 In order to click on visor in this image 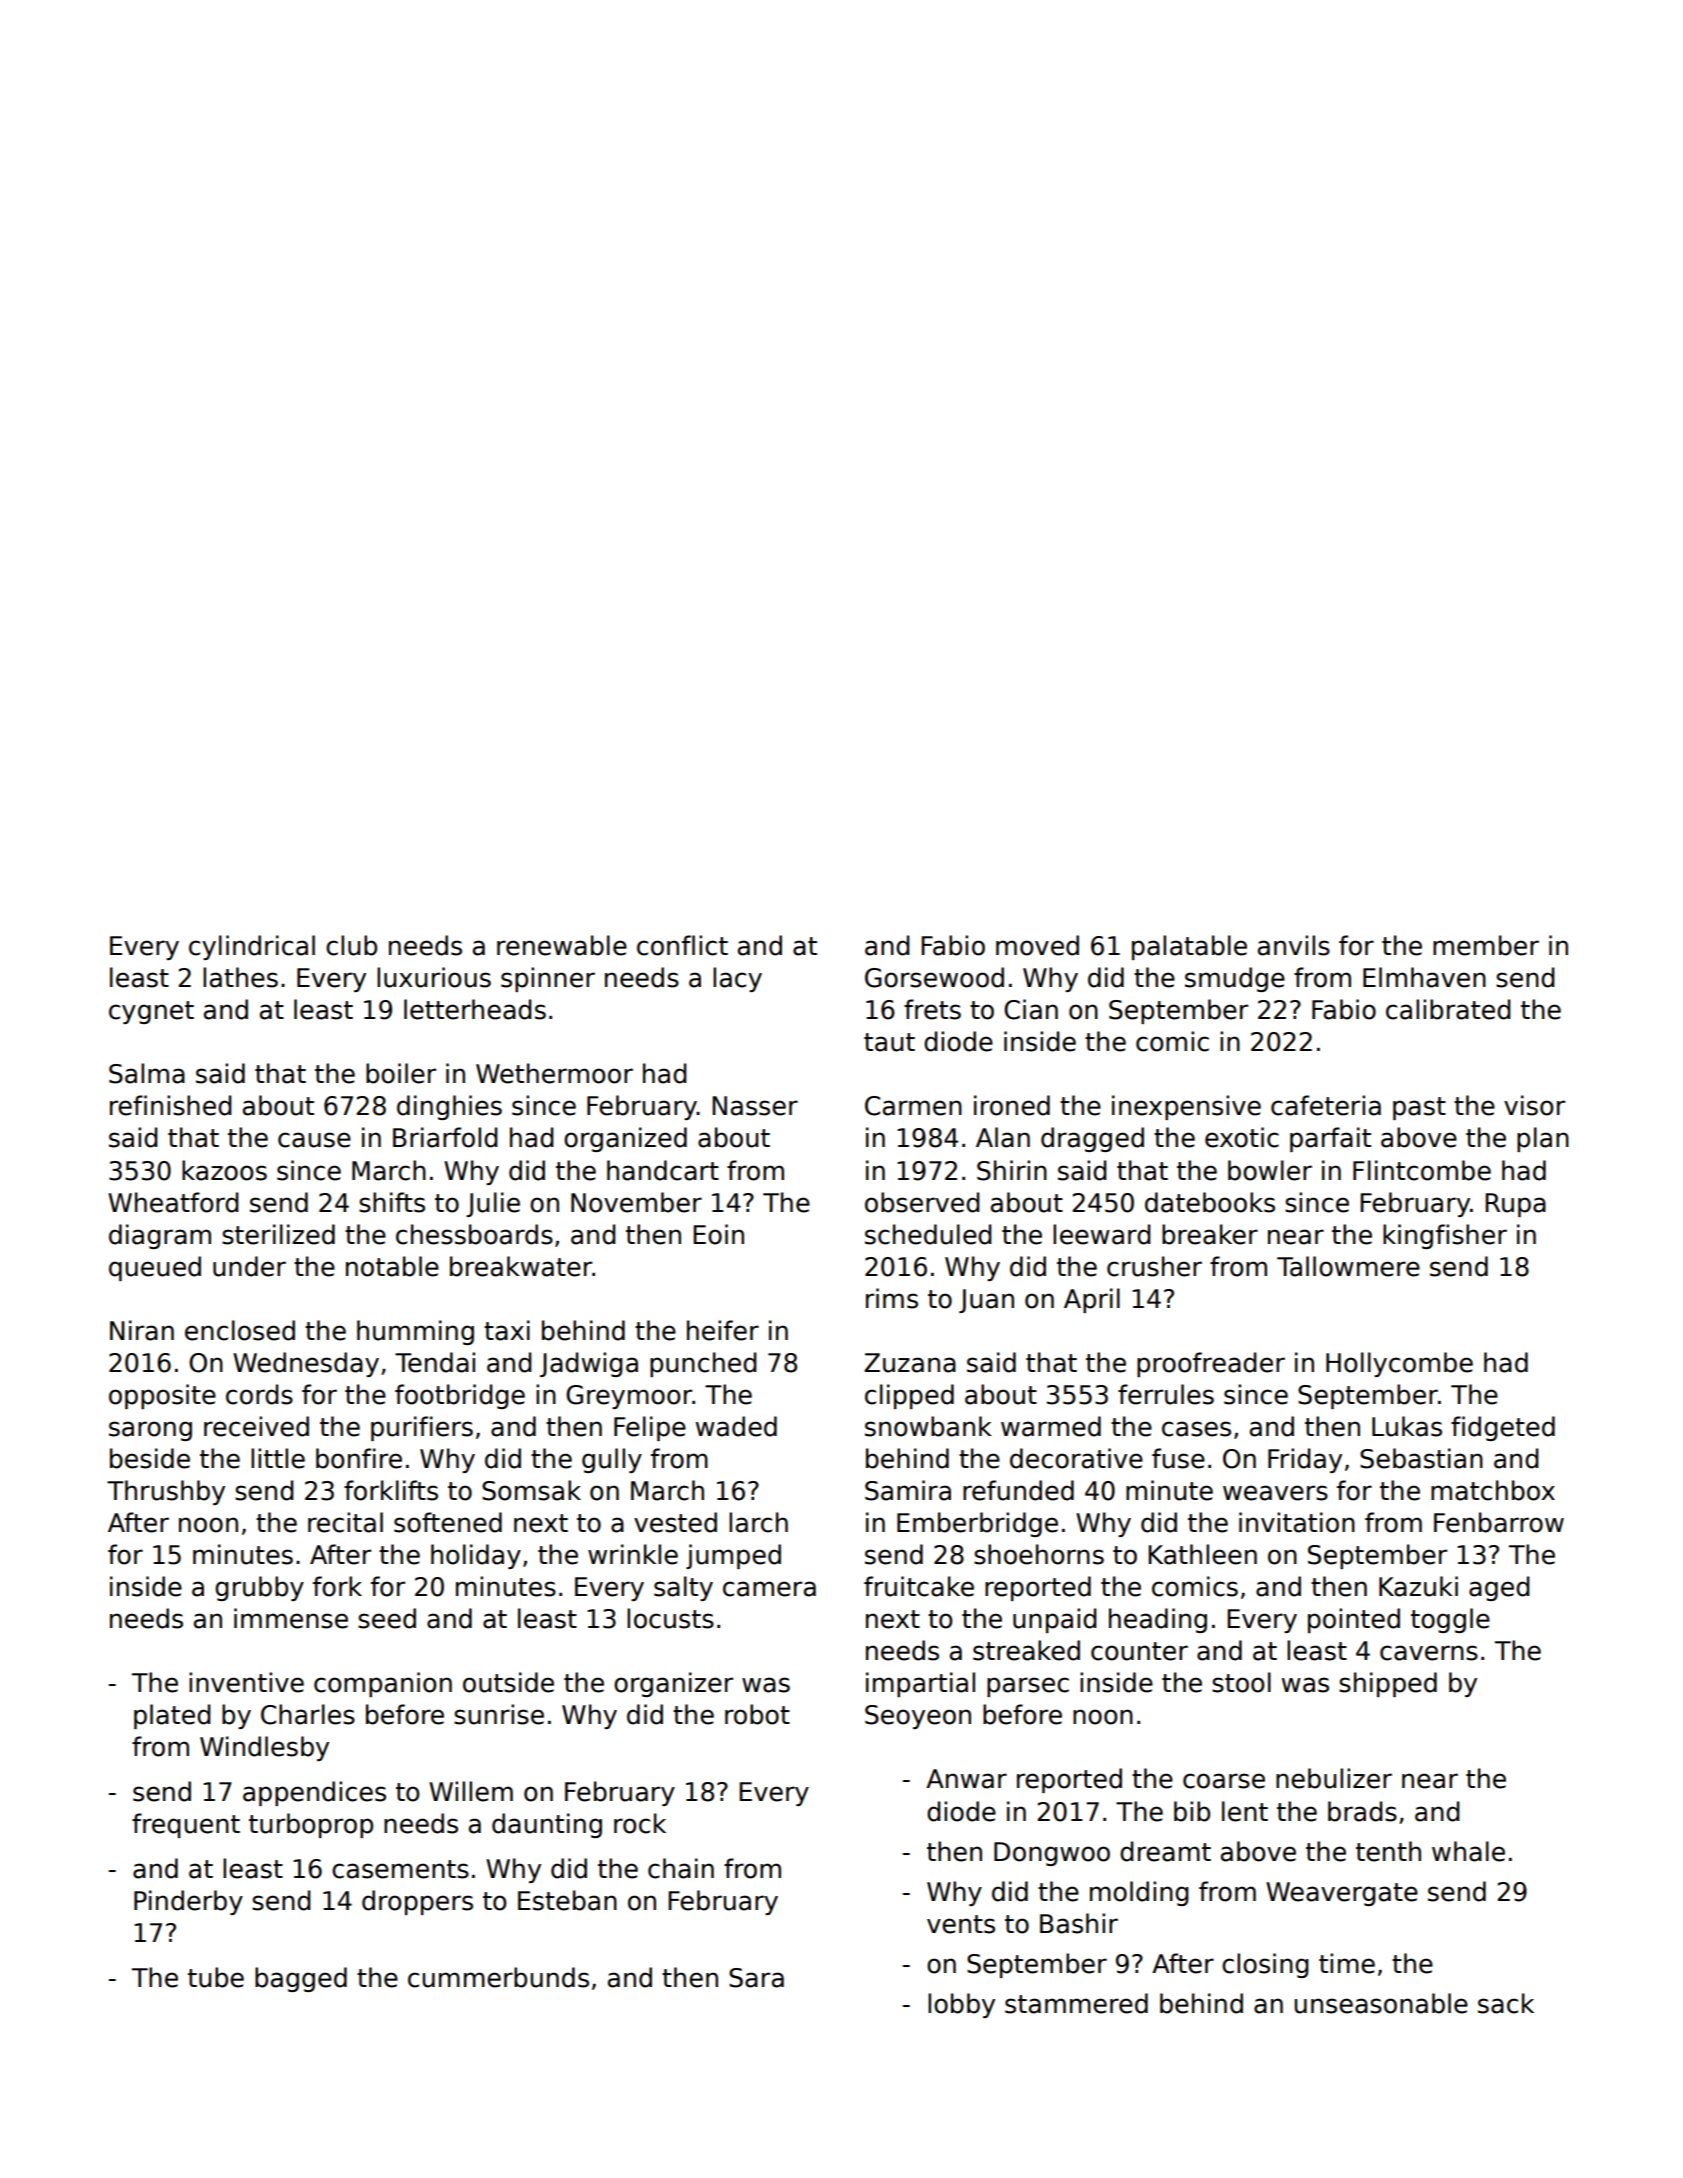, I will do `click(1534, 1105)`.
